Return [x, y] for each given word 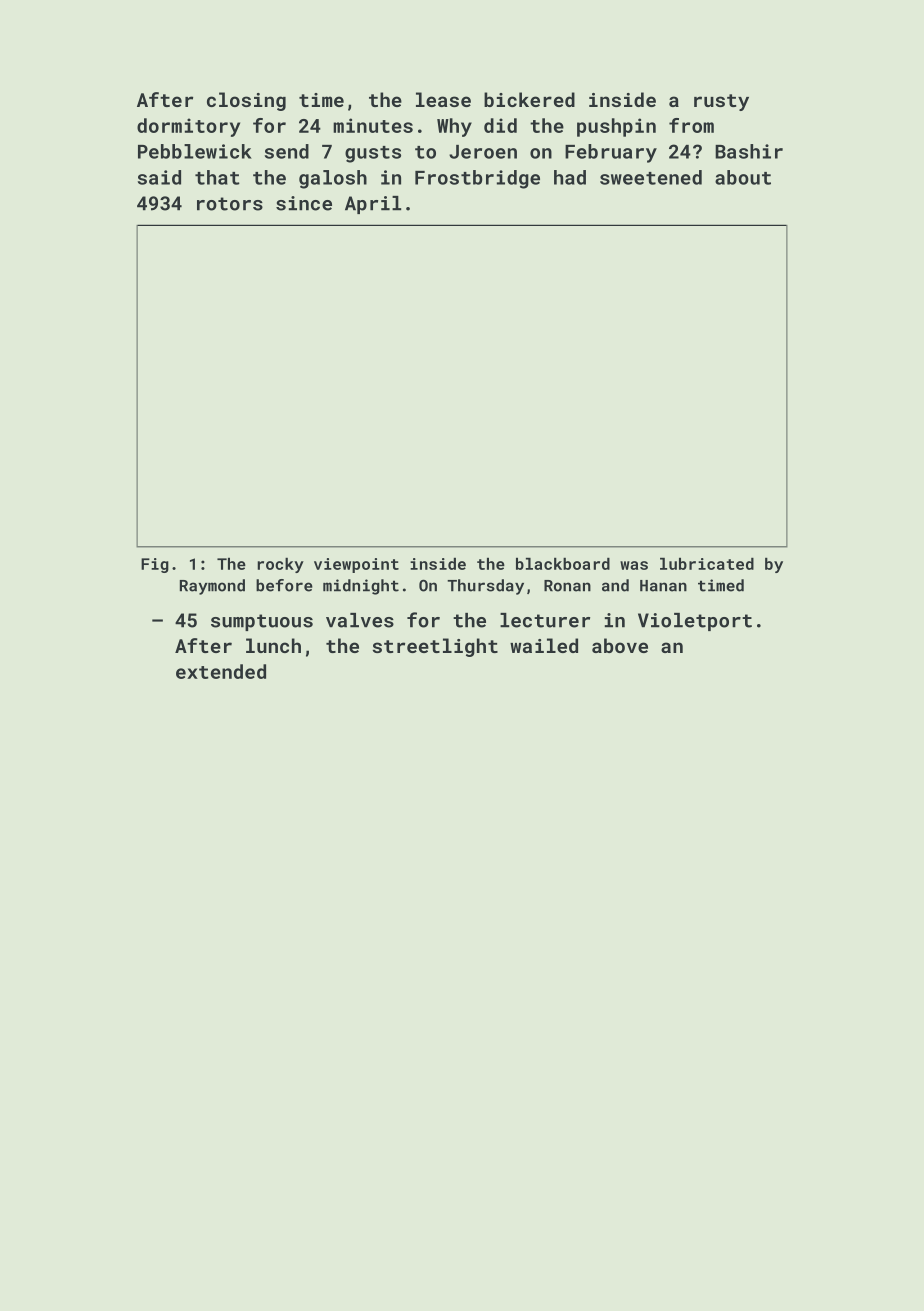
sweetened [651, 177]
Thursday [485, 587]
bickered [529, 99]
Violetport [695, 622]
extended [221, 671]
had [570, 177]
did [500, 125]
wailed [544, 645]
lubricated [707, 564]
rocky [280, 565]
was [634, 565]
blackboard [563, 564]
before [284, 585]
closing [246, 101]
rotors [230, 204]
